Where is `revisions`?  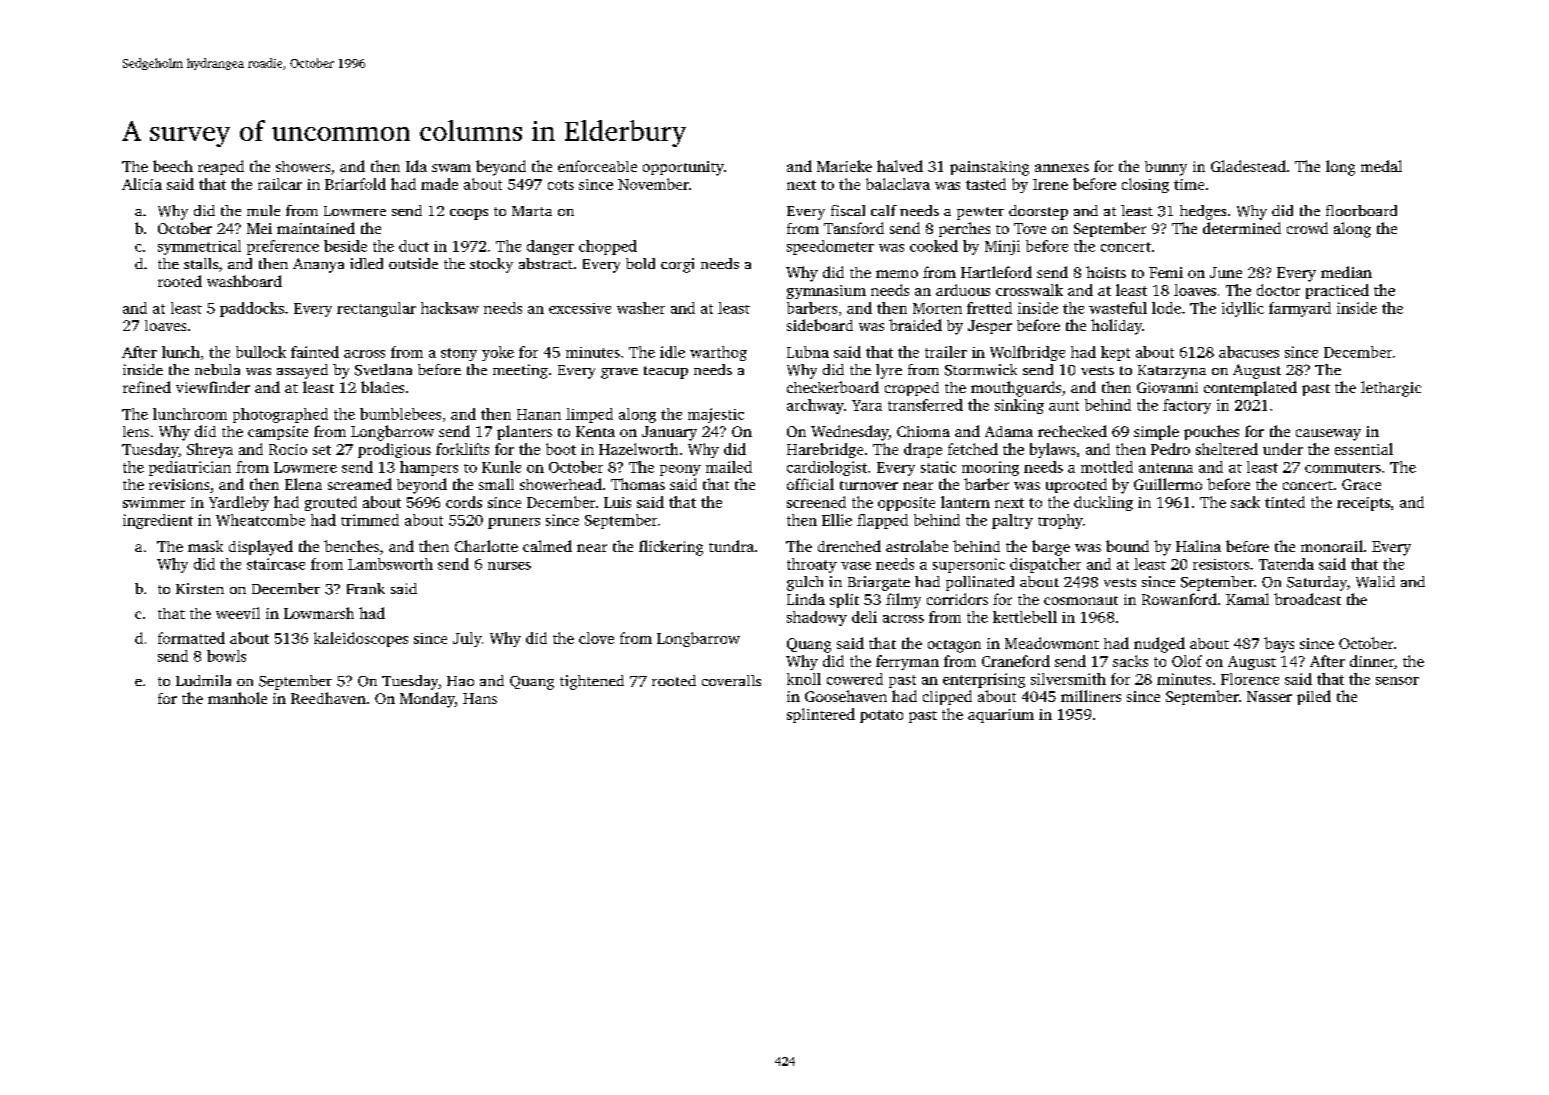 revisions is located at coordinates (179, 484).
